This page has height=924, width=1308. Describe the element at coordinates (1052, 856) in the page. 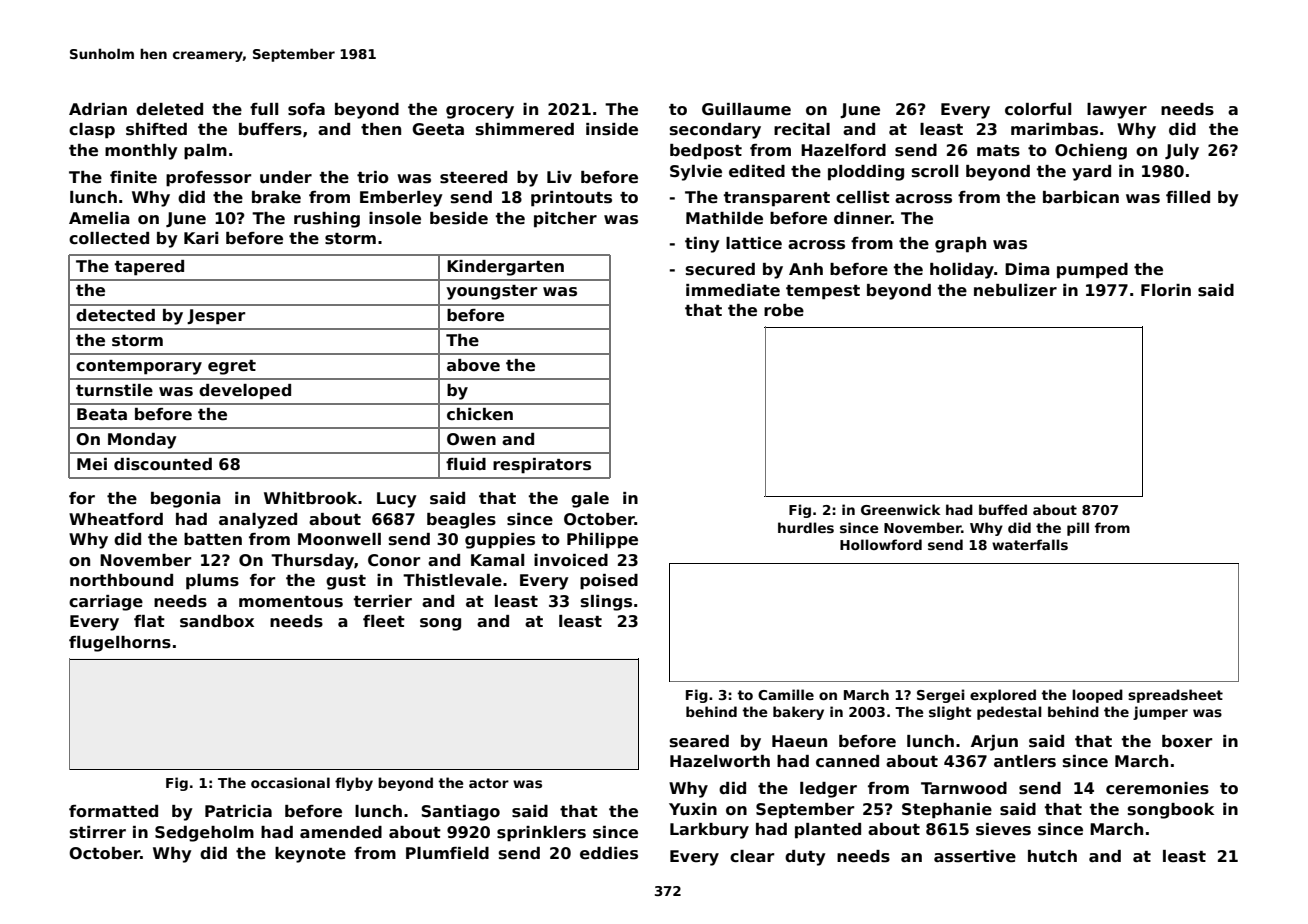

I see `hutch` at that location.
